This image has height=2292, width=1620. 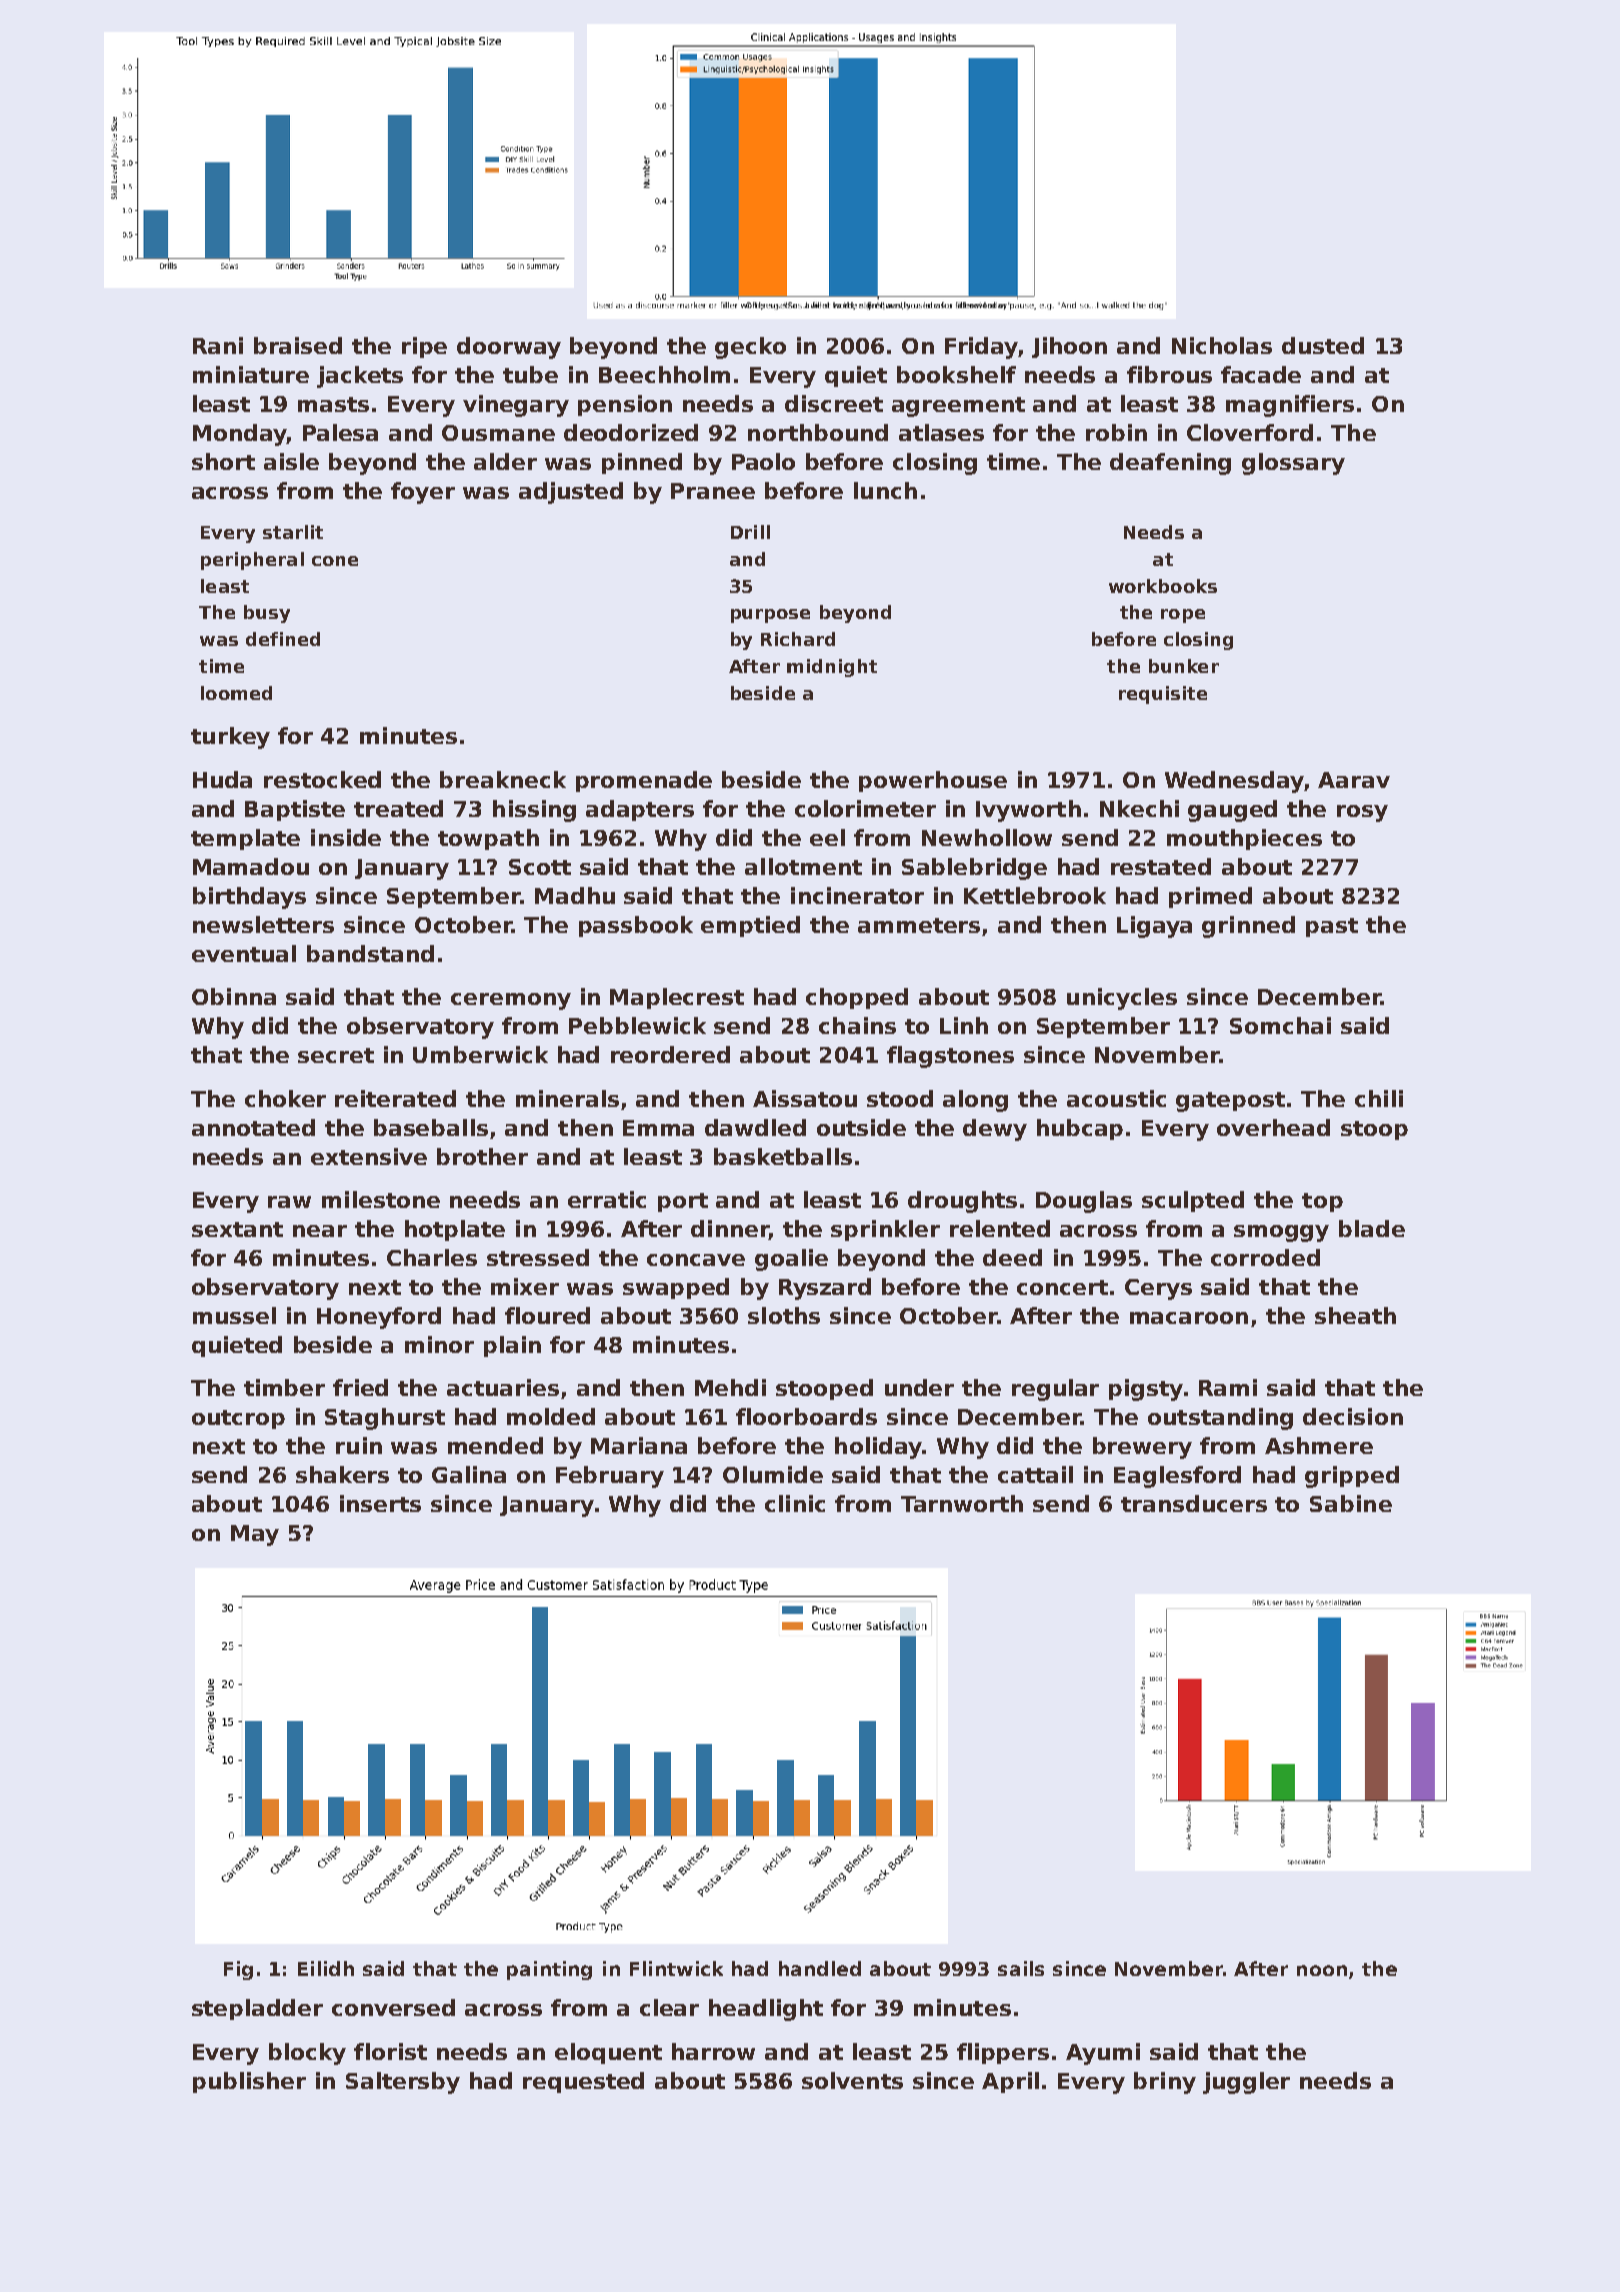 I want to click on braised, so click(x=298, y=345).
